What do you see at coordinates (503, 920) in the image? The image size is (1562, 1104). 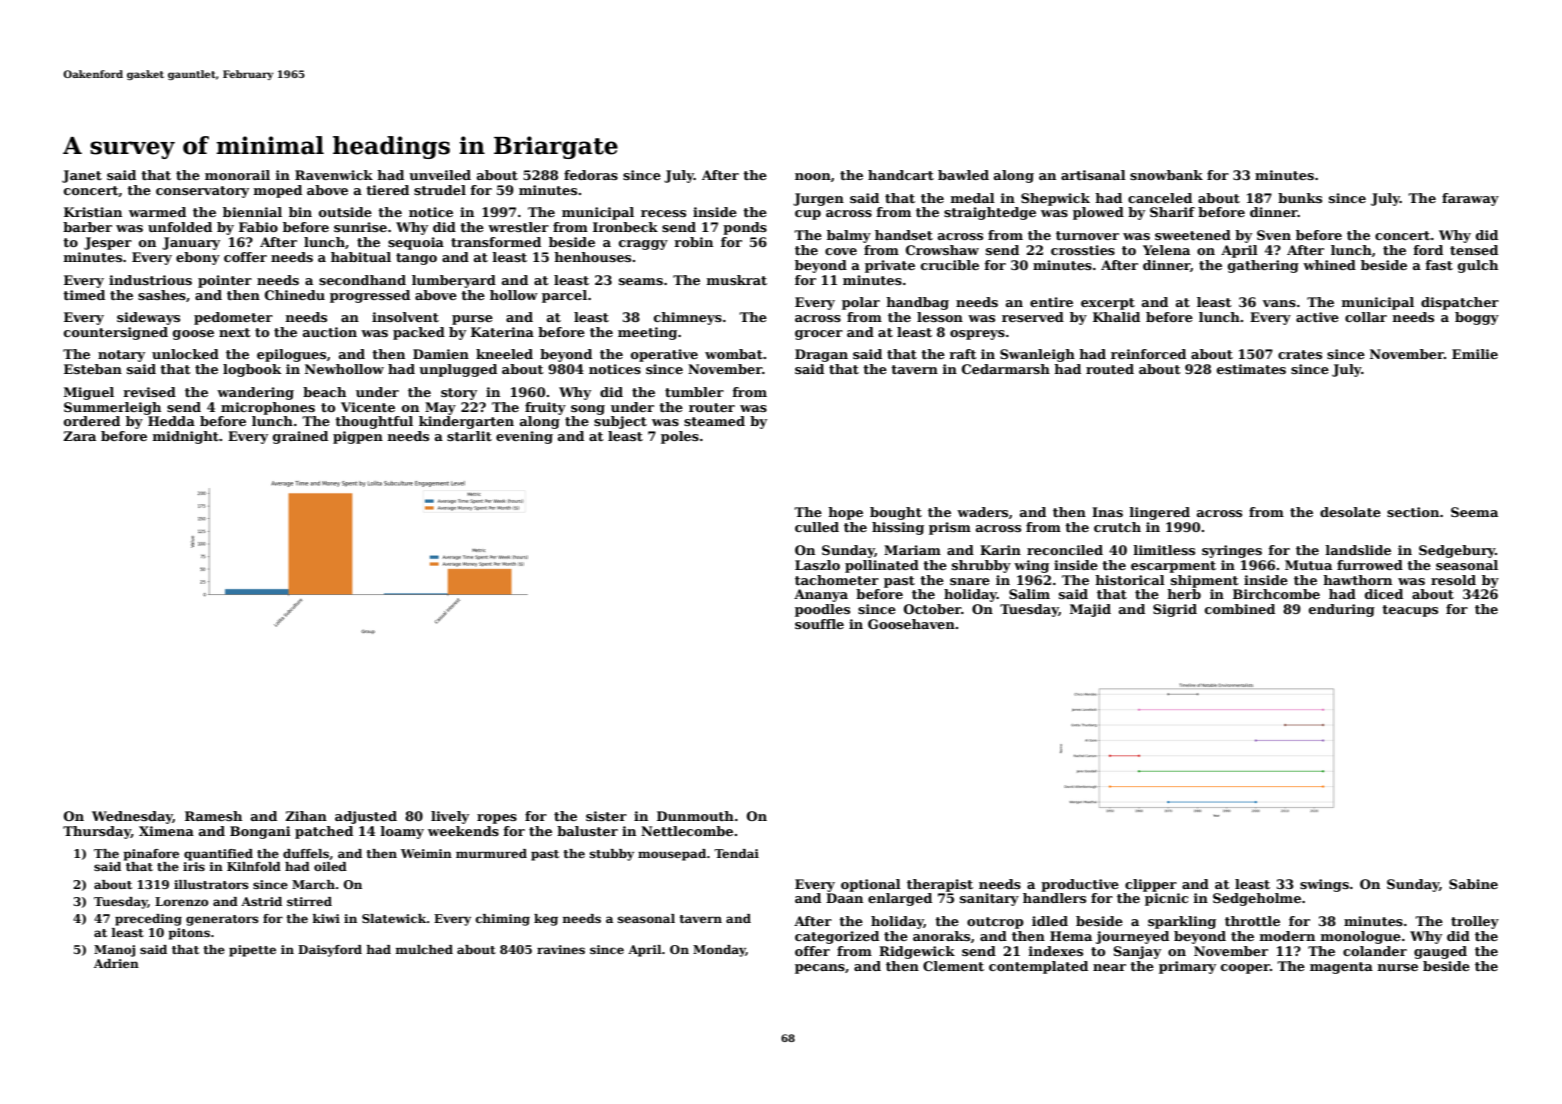 I see `chiming` at bounding box center [503, 920].
